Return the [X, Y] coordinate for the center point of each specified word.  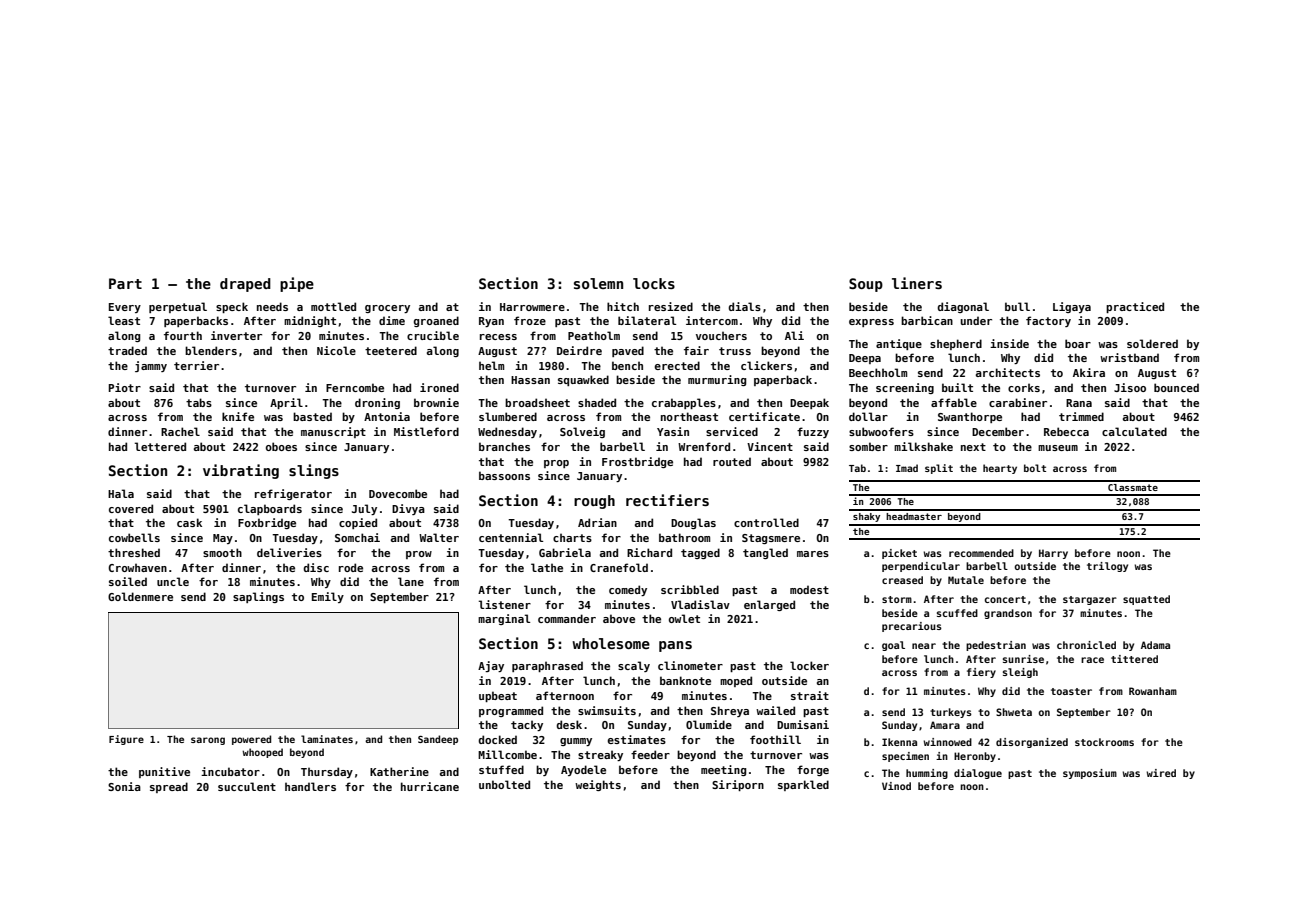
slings [314, 471]
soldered [1152, 343]
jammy [151, 366]
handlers [310, 786]
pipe [297, 284]
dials [744, 306]
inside [1009, 343]
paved [628, 351]
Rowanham [1153, 691]
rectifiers [667, 500]
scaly [634, 666]
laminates [327, 739]
